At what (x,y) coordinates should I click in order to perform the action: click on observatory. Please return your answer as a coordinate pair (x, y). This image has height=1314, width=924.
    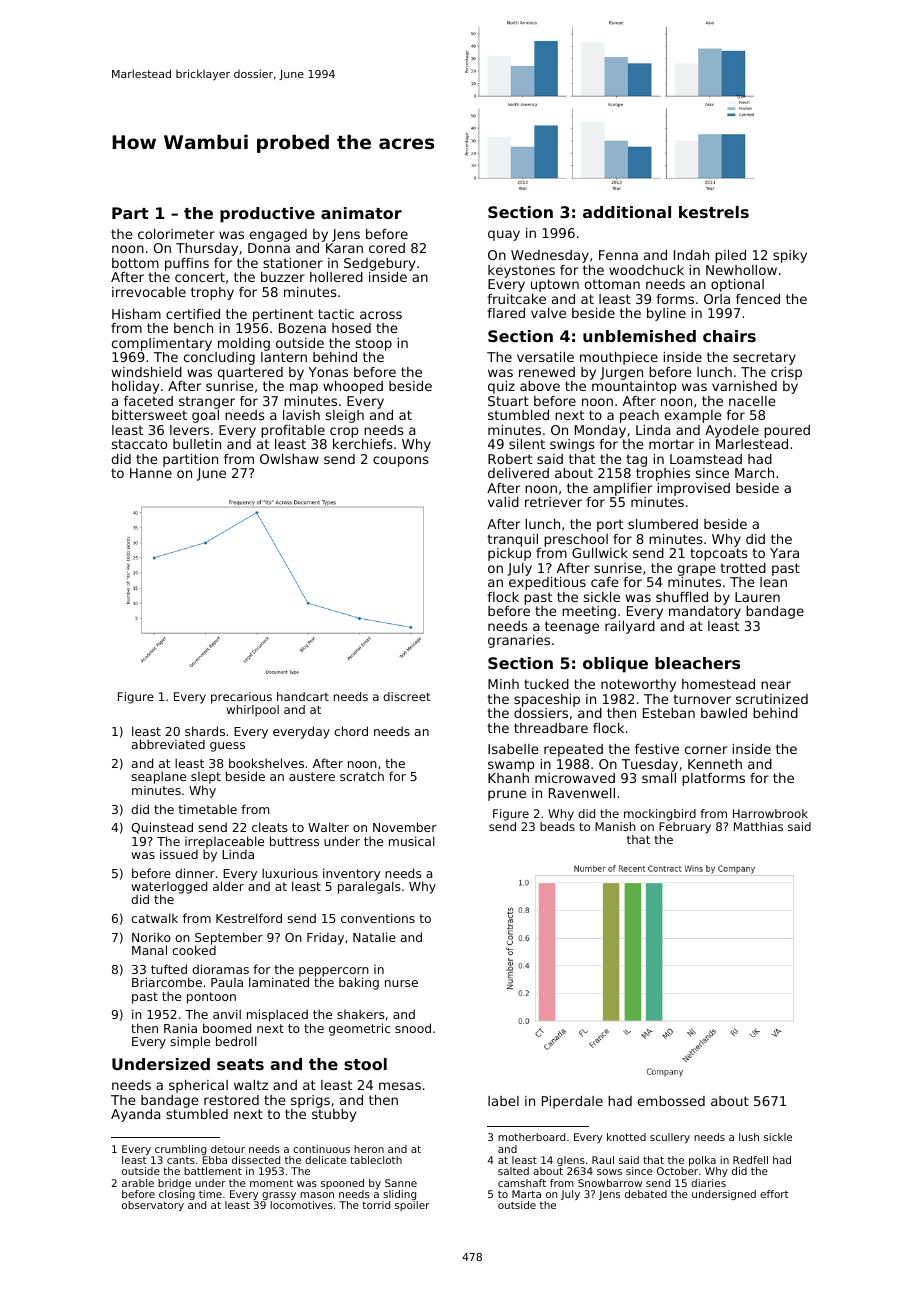
    Looking at the image, I should click on (153, 1206).
